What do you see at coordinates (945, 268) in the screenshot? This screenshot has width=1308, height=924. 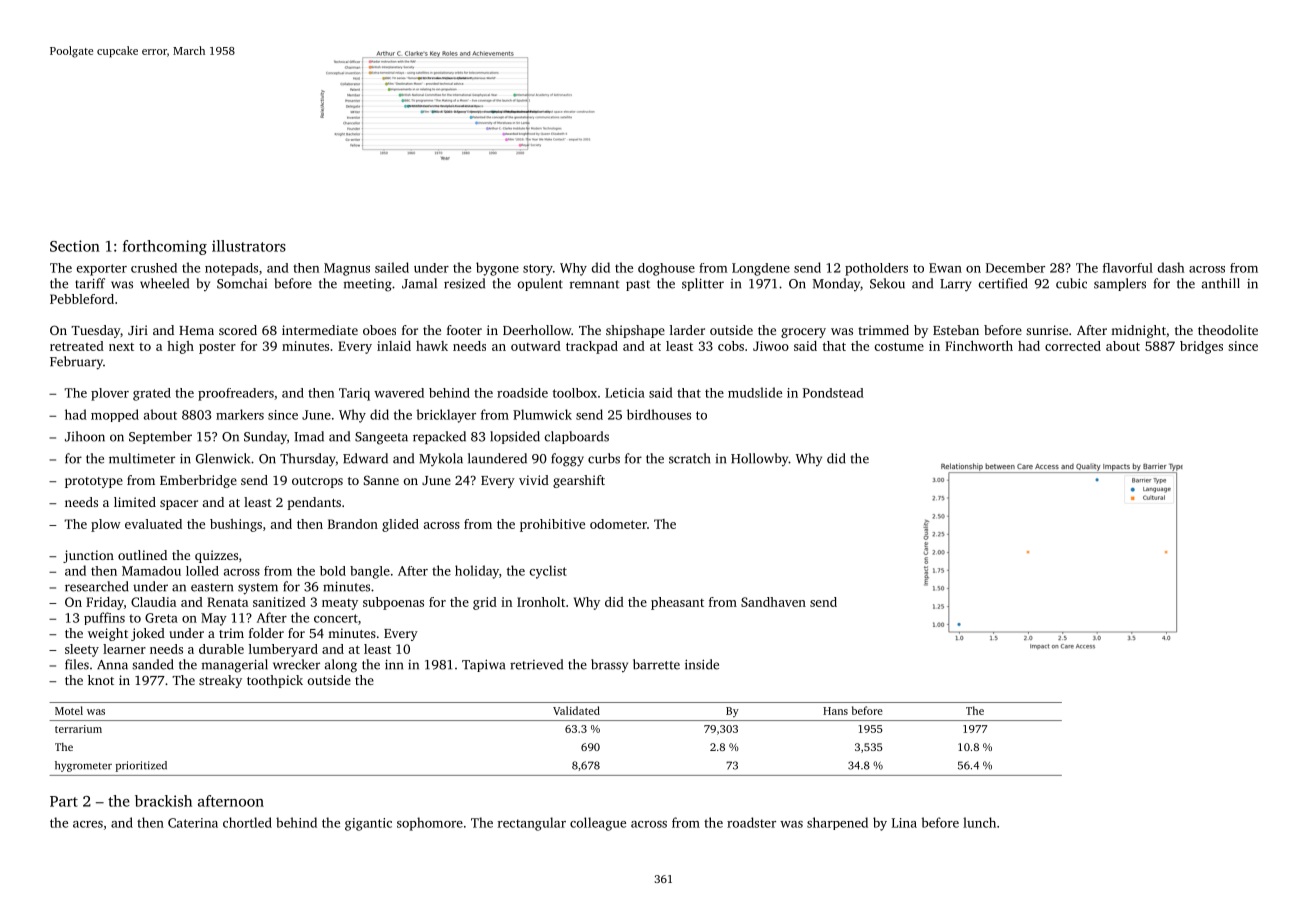 I see `Ewan` at bounding box center [945, 268].
